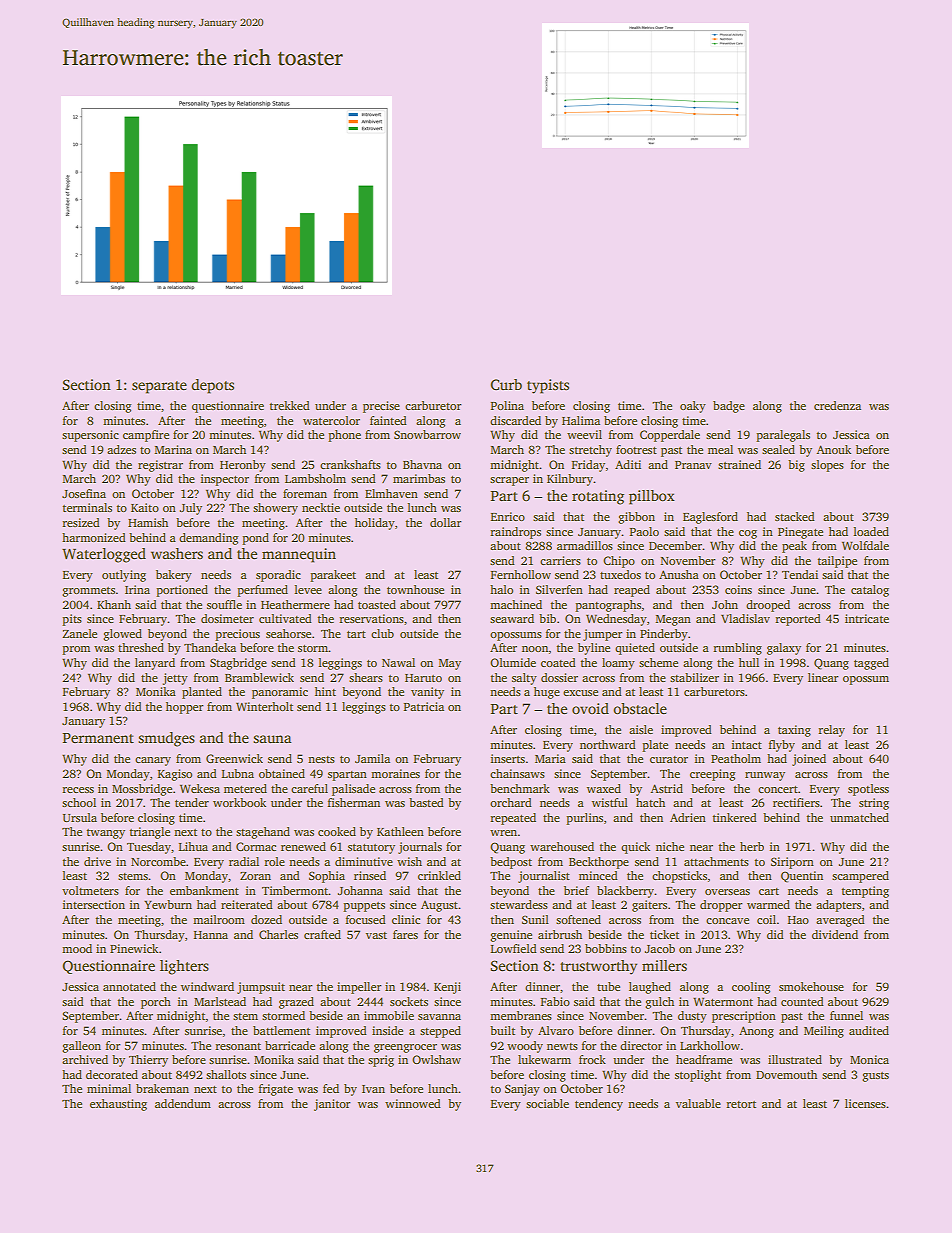  Describe the element at coordinates (243, 466) in the screenshot. I see `Heronby` at that location.
